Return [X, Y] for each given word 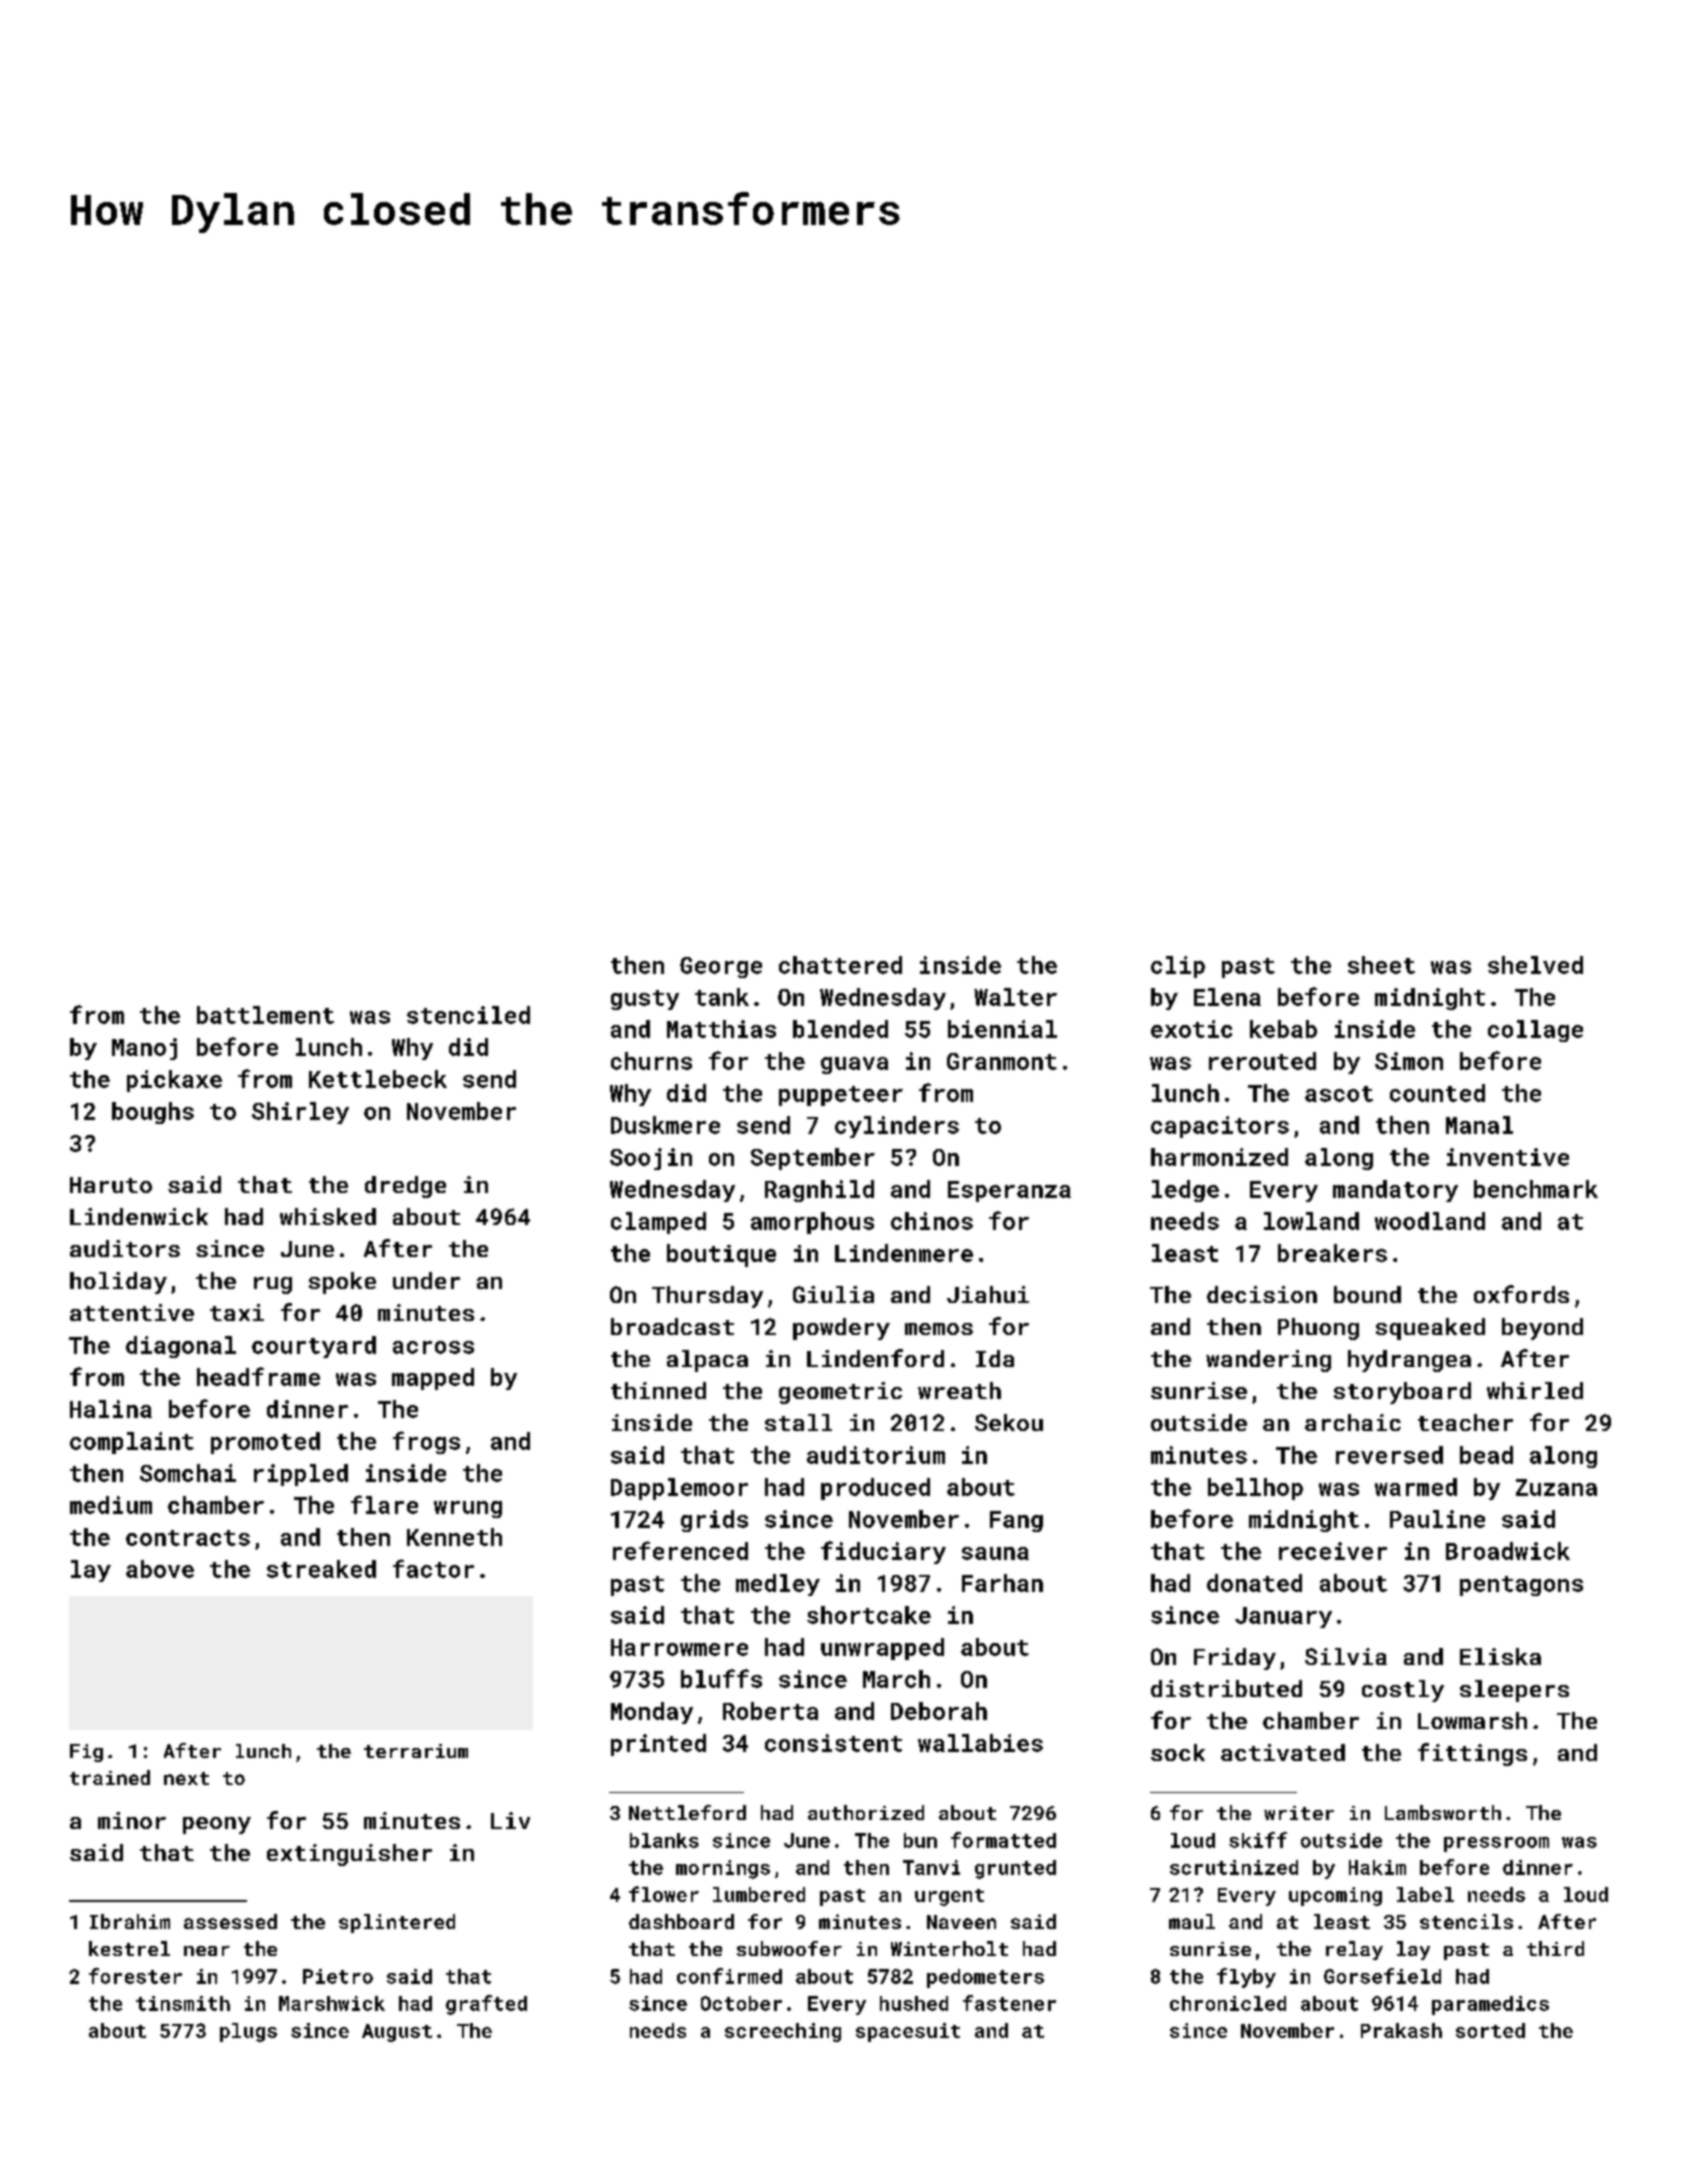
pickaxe [174, 1081]
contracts [188, 1538]
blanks [664, 1840]
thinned [658, 1390]
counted [1437, 1093]
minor [132, 1820]
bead [1486, 1455]
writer [1299, 1813]
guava [854, 1065]
